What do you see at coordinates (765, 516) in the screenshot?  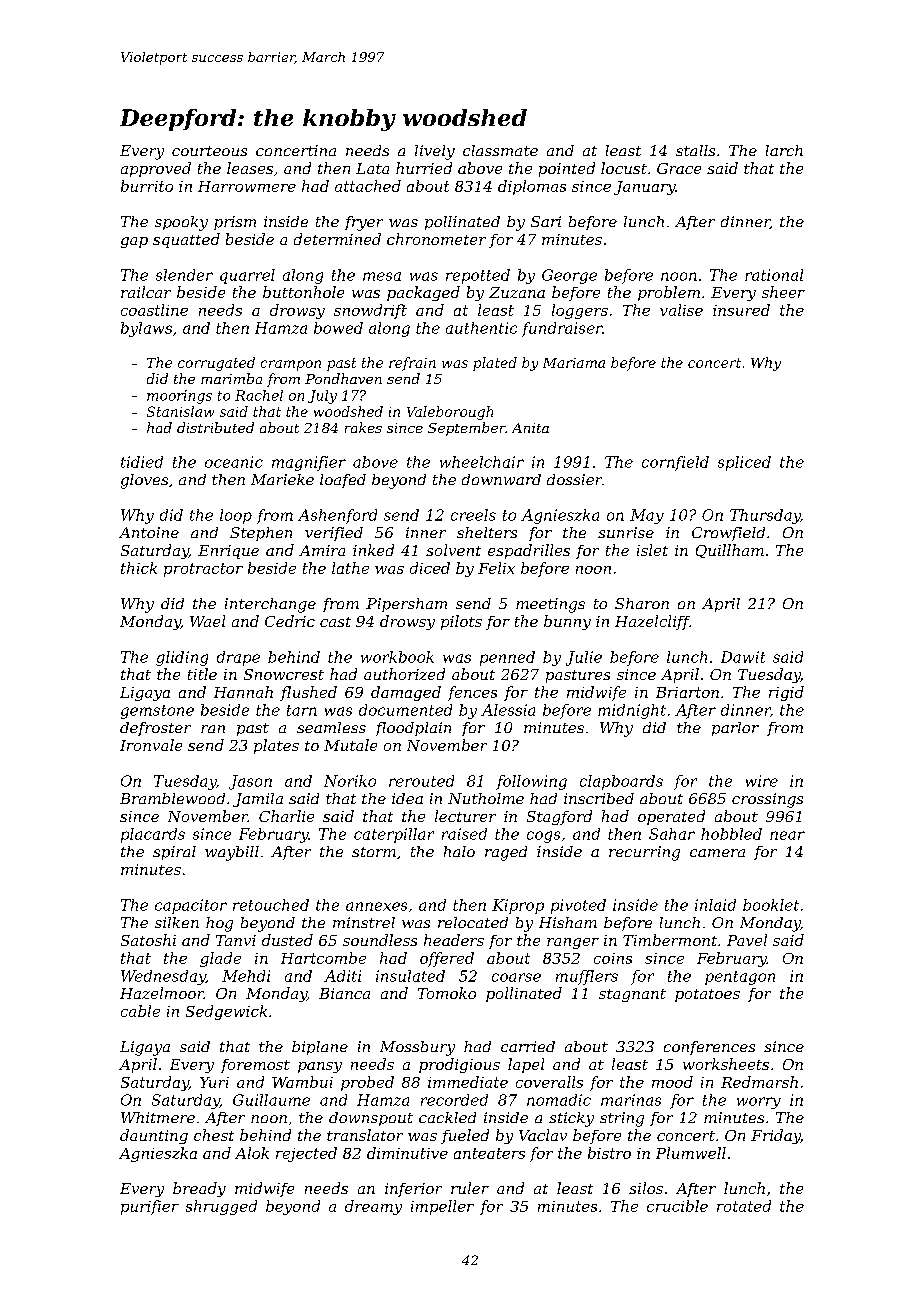 I see `Thursday` at bounding box center [765, 516].
